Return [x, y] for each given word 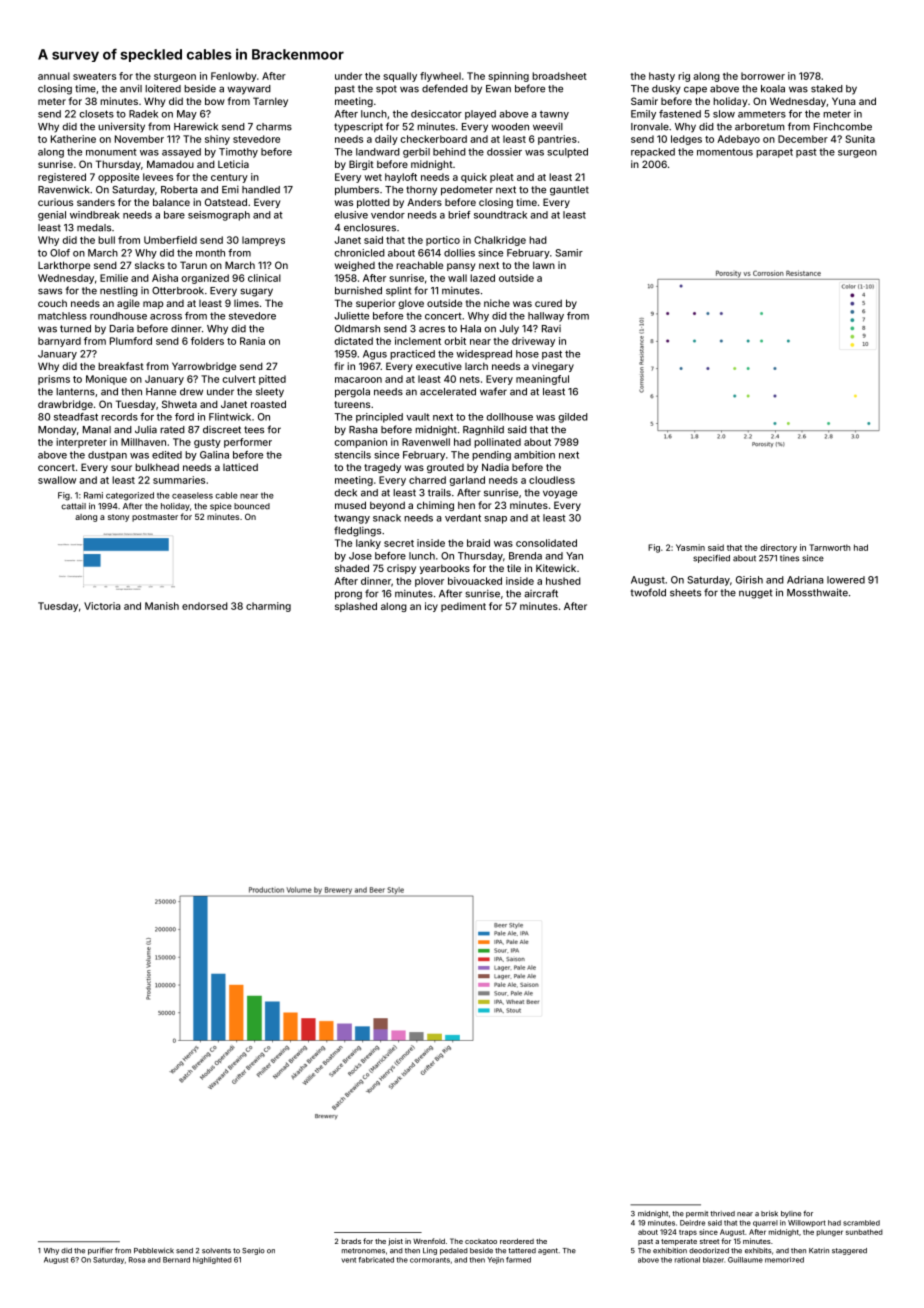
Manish [162, 606]
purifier [100, 1251]
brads [351, 1241]
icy [431, 607]
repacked [653, 153]
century [229, 178]
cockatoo [481, 1241]
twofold [648, 592]
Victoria [102, 606]
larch [476, 366]
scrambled [861, 1223]
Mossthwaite [817, 592]
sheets [685, 593]
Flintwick [230, 417]
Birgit [361, 165]
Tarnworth [830, 547]
